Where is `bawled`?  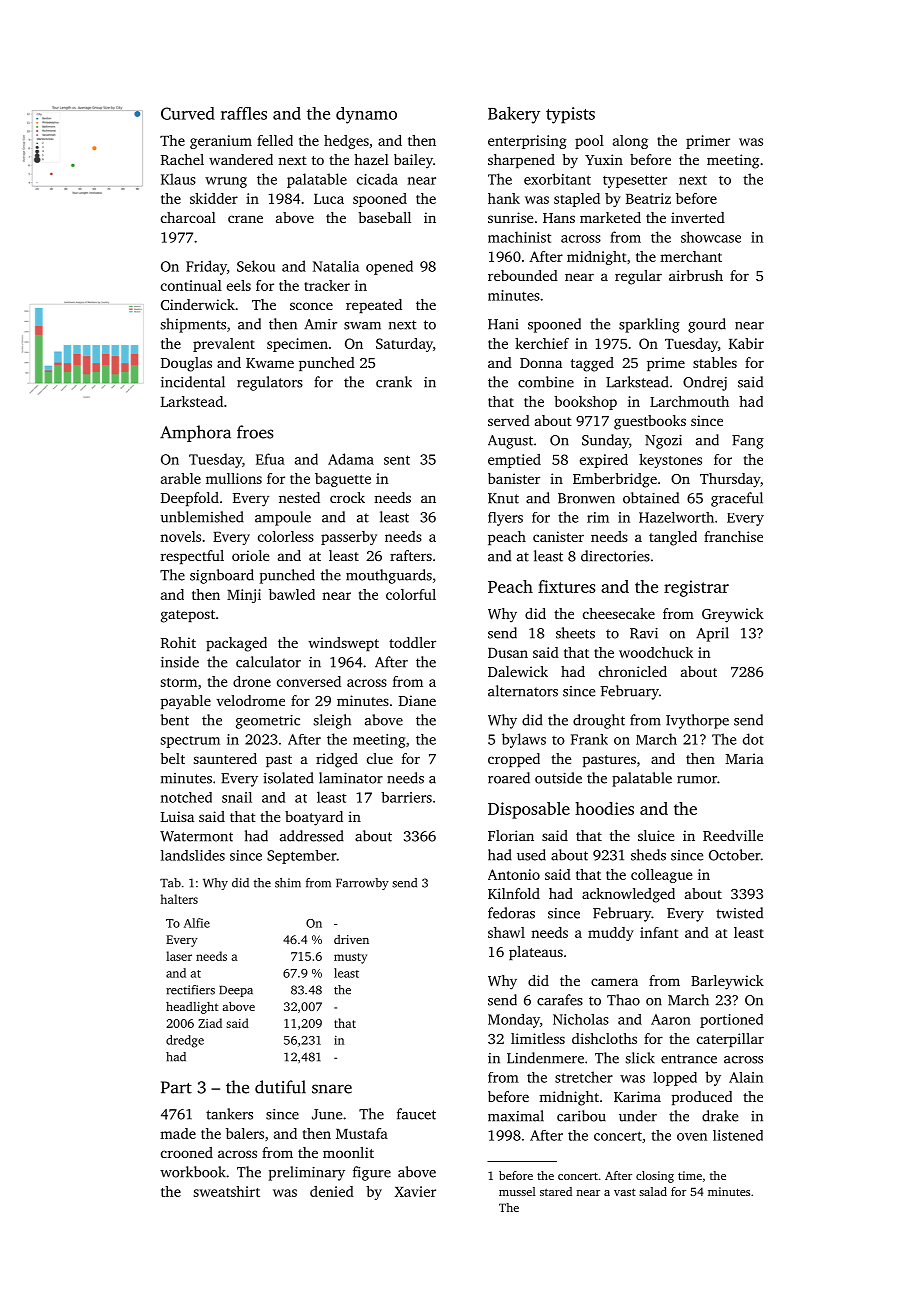
bawled is located at coordinates (292, 594).
